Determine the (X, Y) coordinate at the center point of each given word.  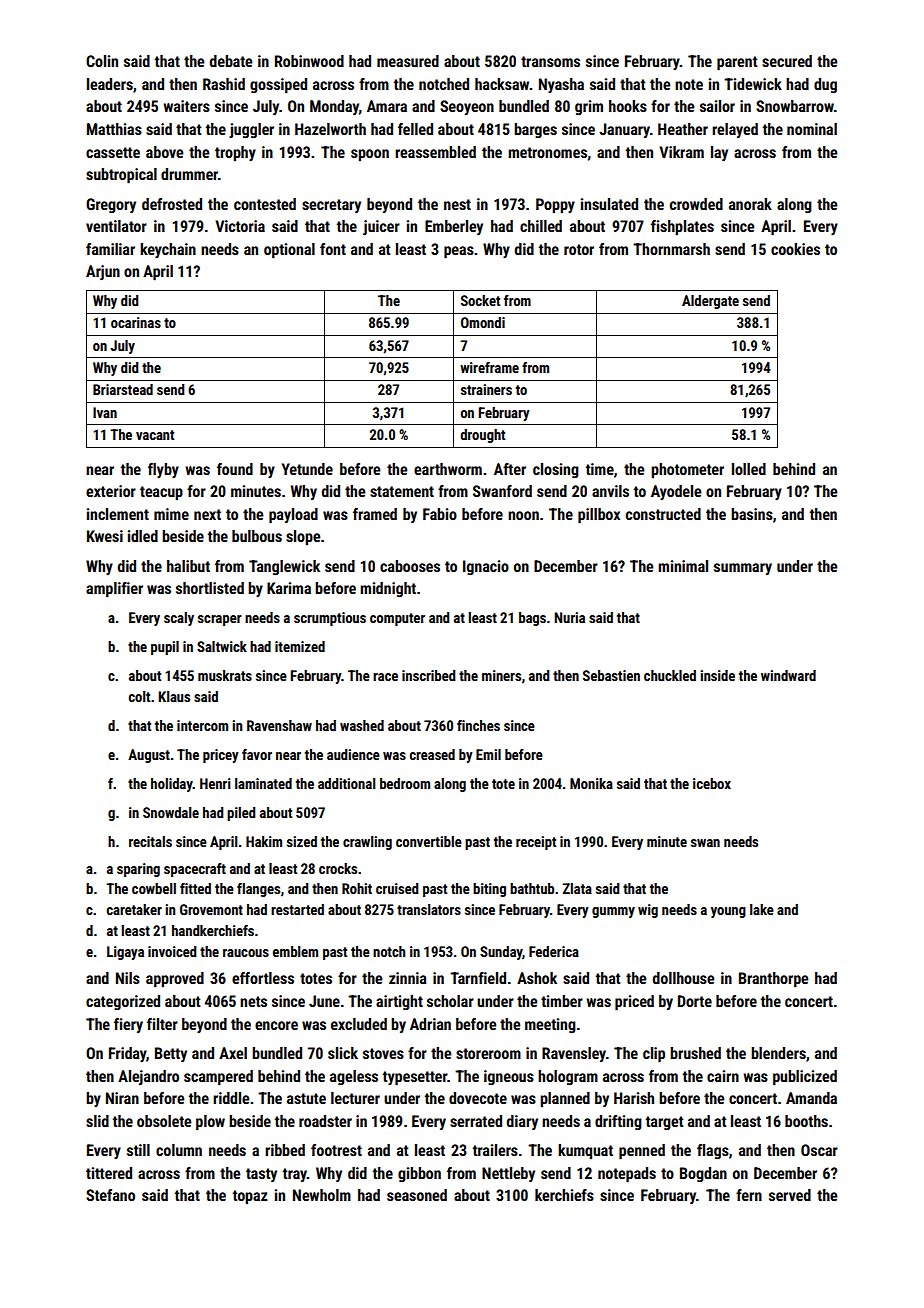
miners (501, 675)
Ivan (105, 412)
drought (482, 436)
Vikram (681, 152)
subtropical (121, 176)
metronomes (547, 152)
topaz (250, 1197)
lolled (749, 469)
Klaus (174, 696)
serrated (476, 1121)
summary (743, 569)
